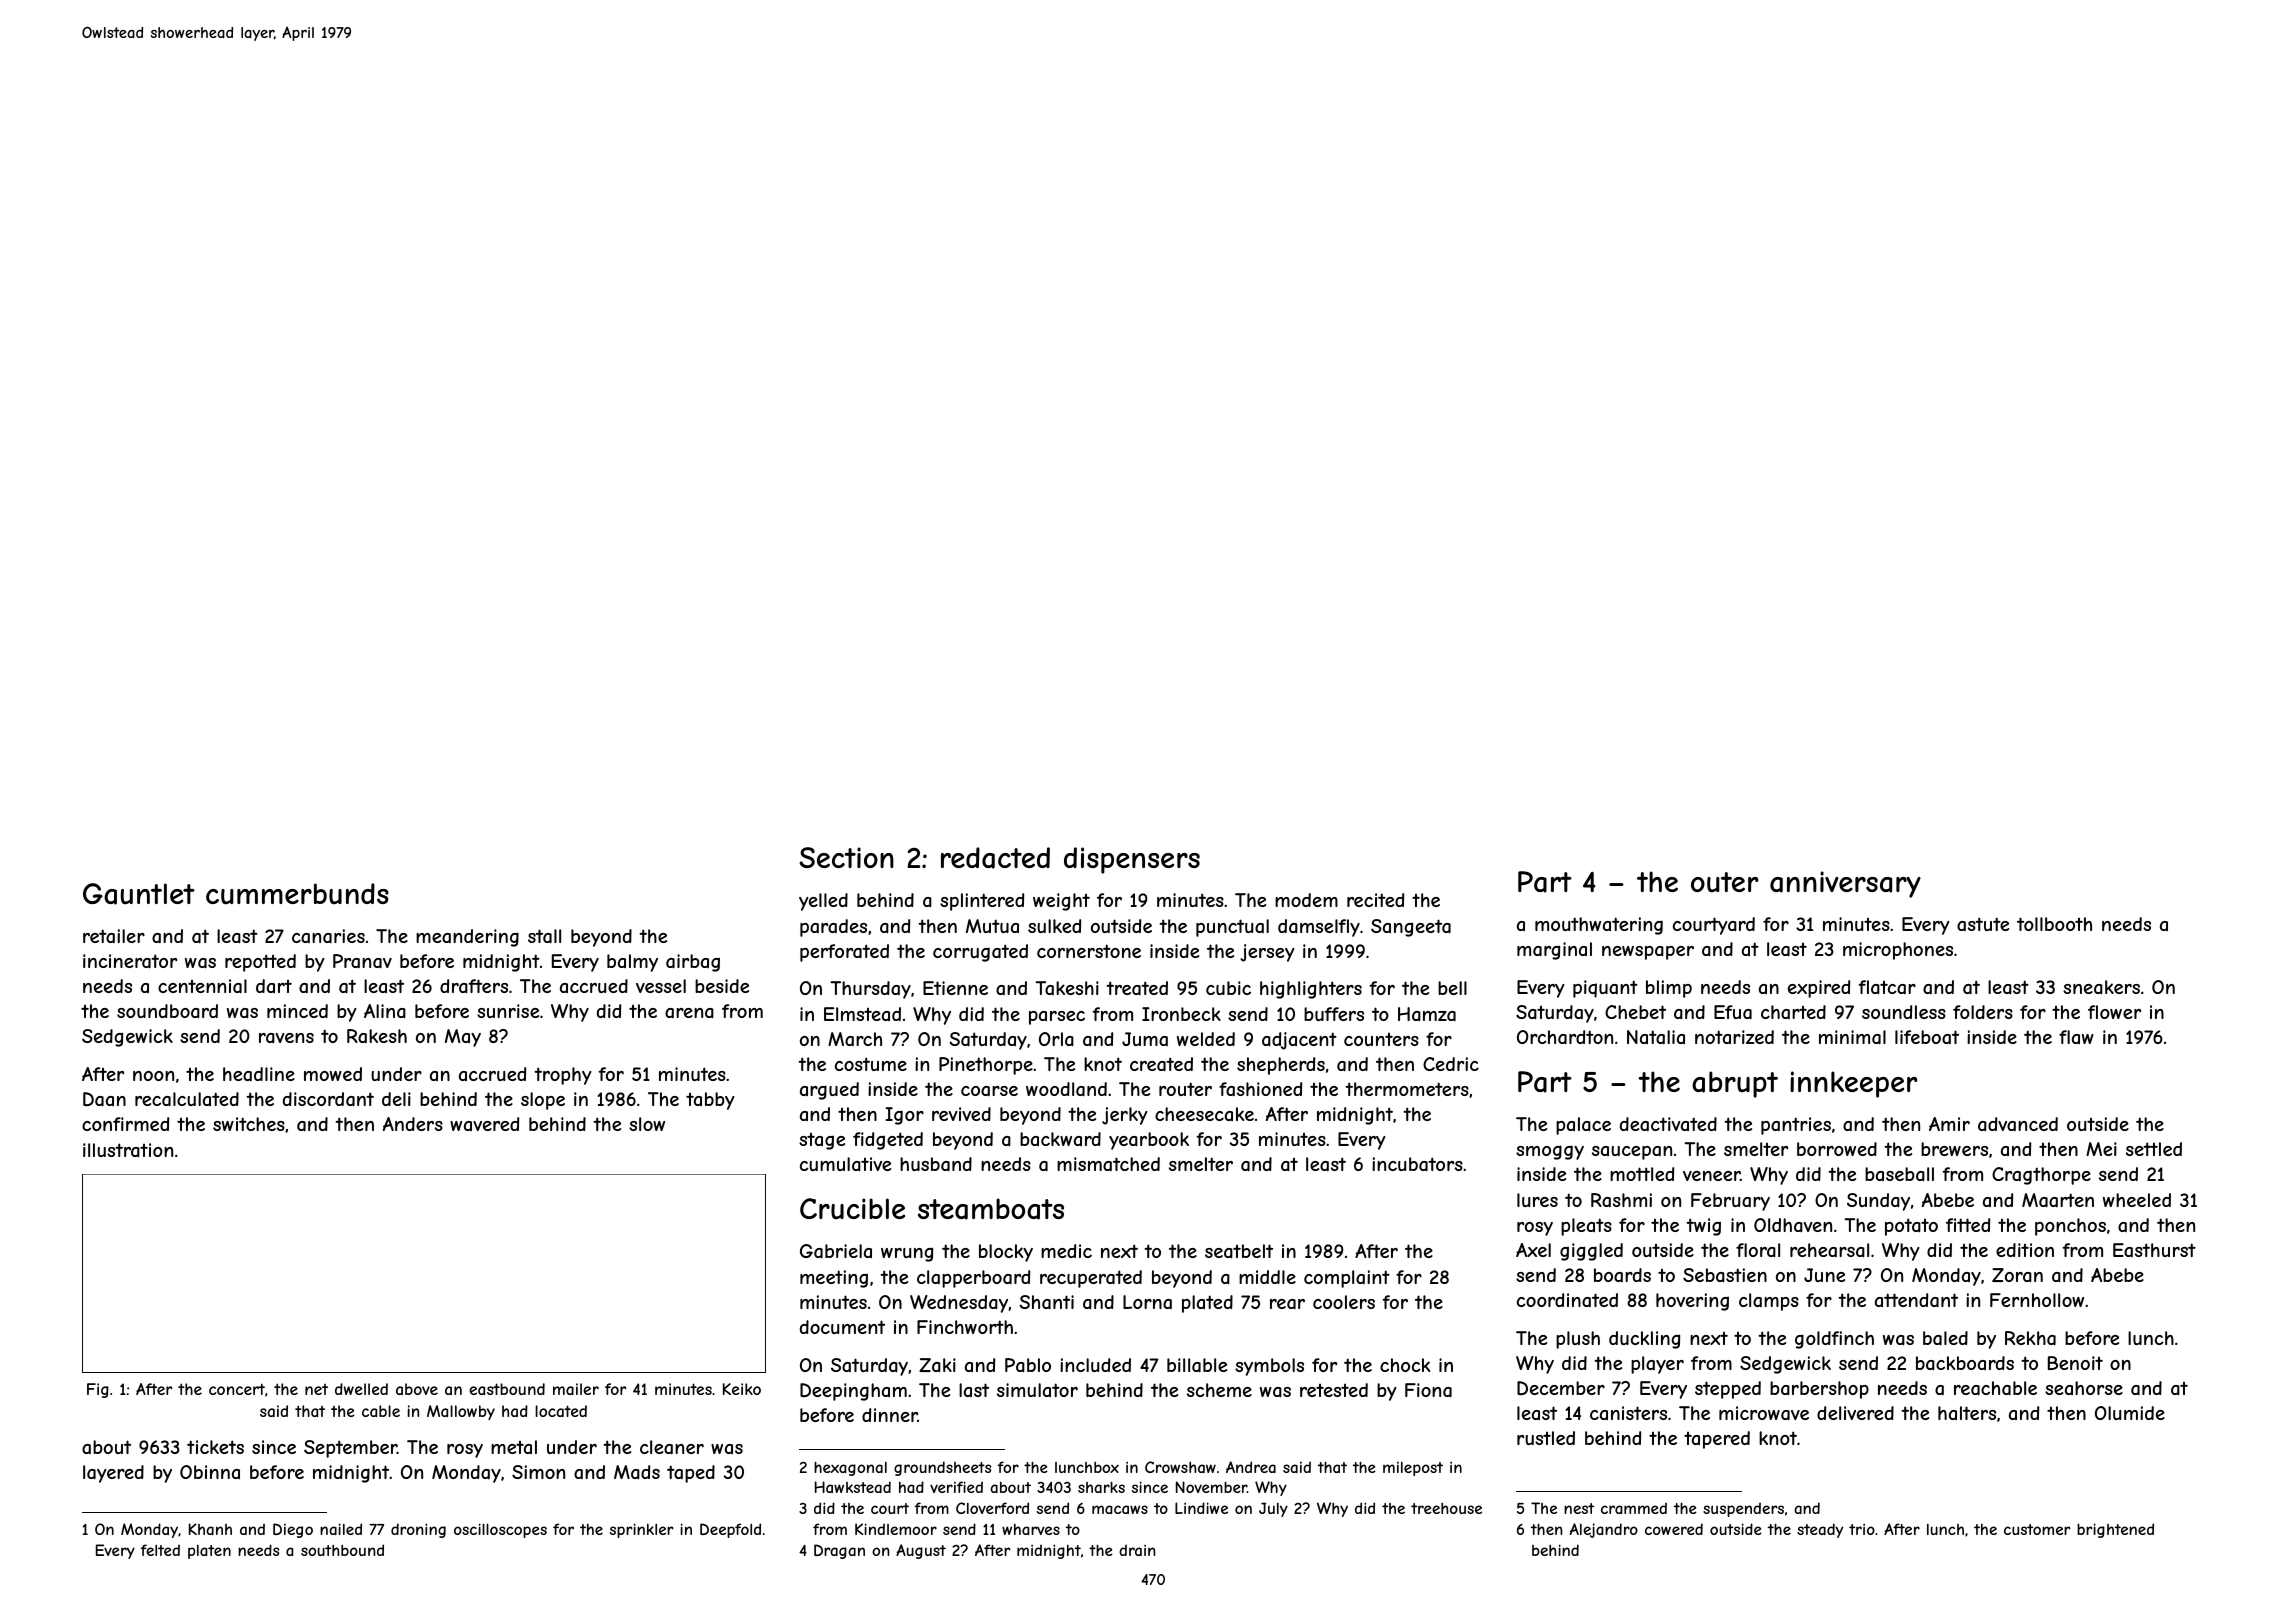  Describe the element at coordinates (1927, 1037) in the screenshot. I see `lifeboat` at that location.
